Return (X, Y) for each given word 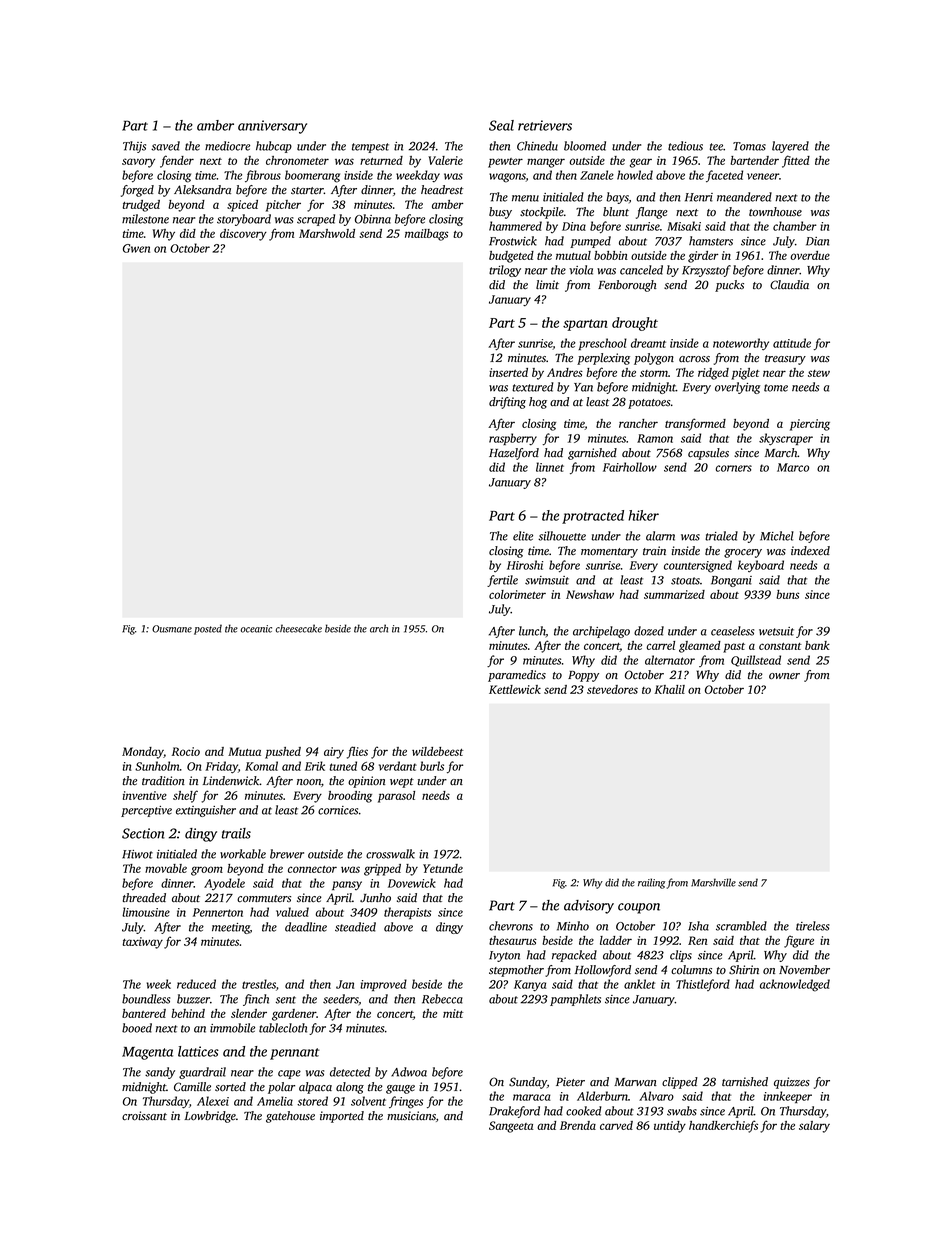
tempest (370, 148)
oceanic (256, 629)
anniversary (272, 127)
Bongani (731, 581)
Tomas (749, 146)
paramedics (517, 676)
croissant (144, 1116)
